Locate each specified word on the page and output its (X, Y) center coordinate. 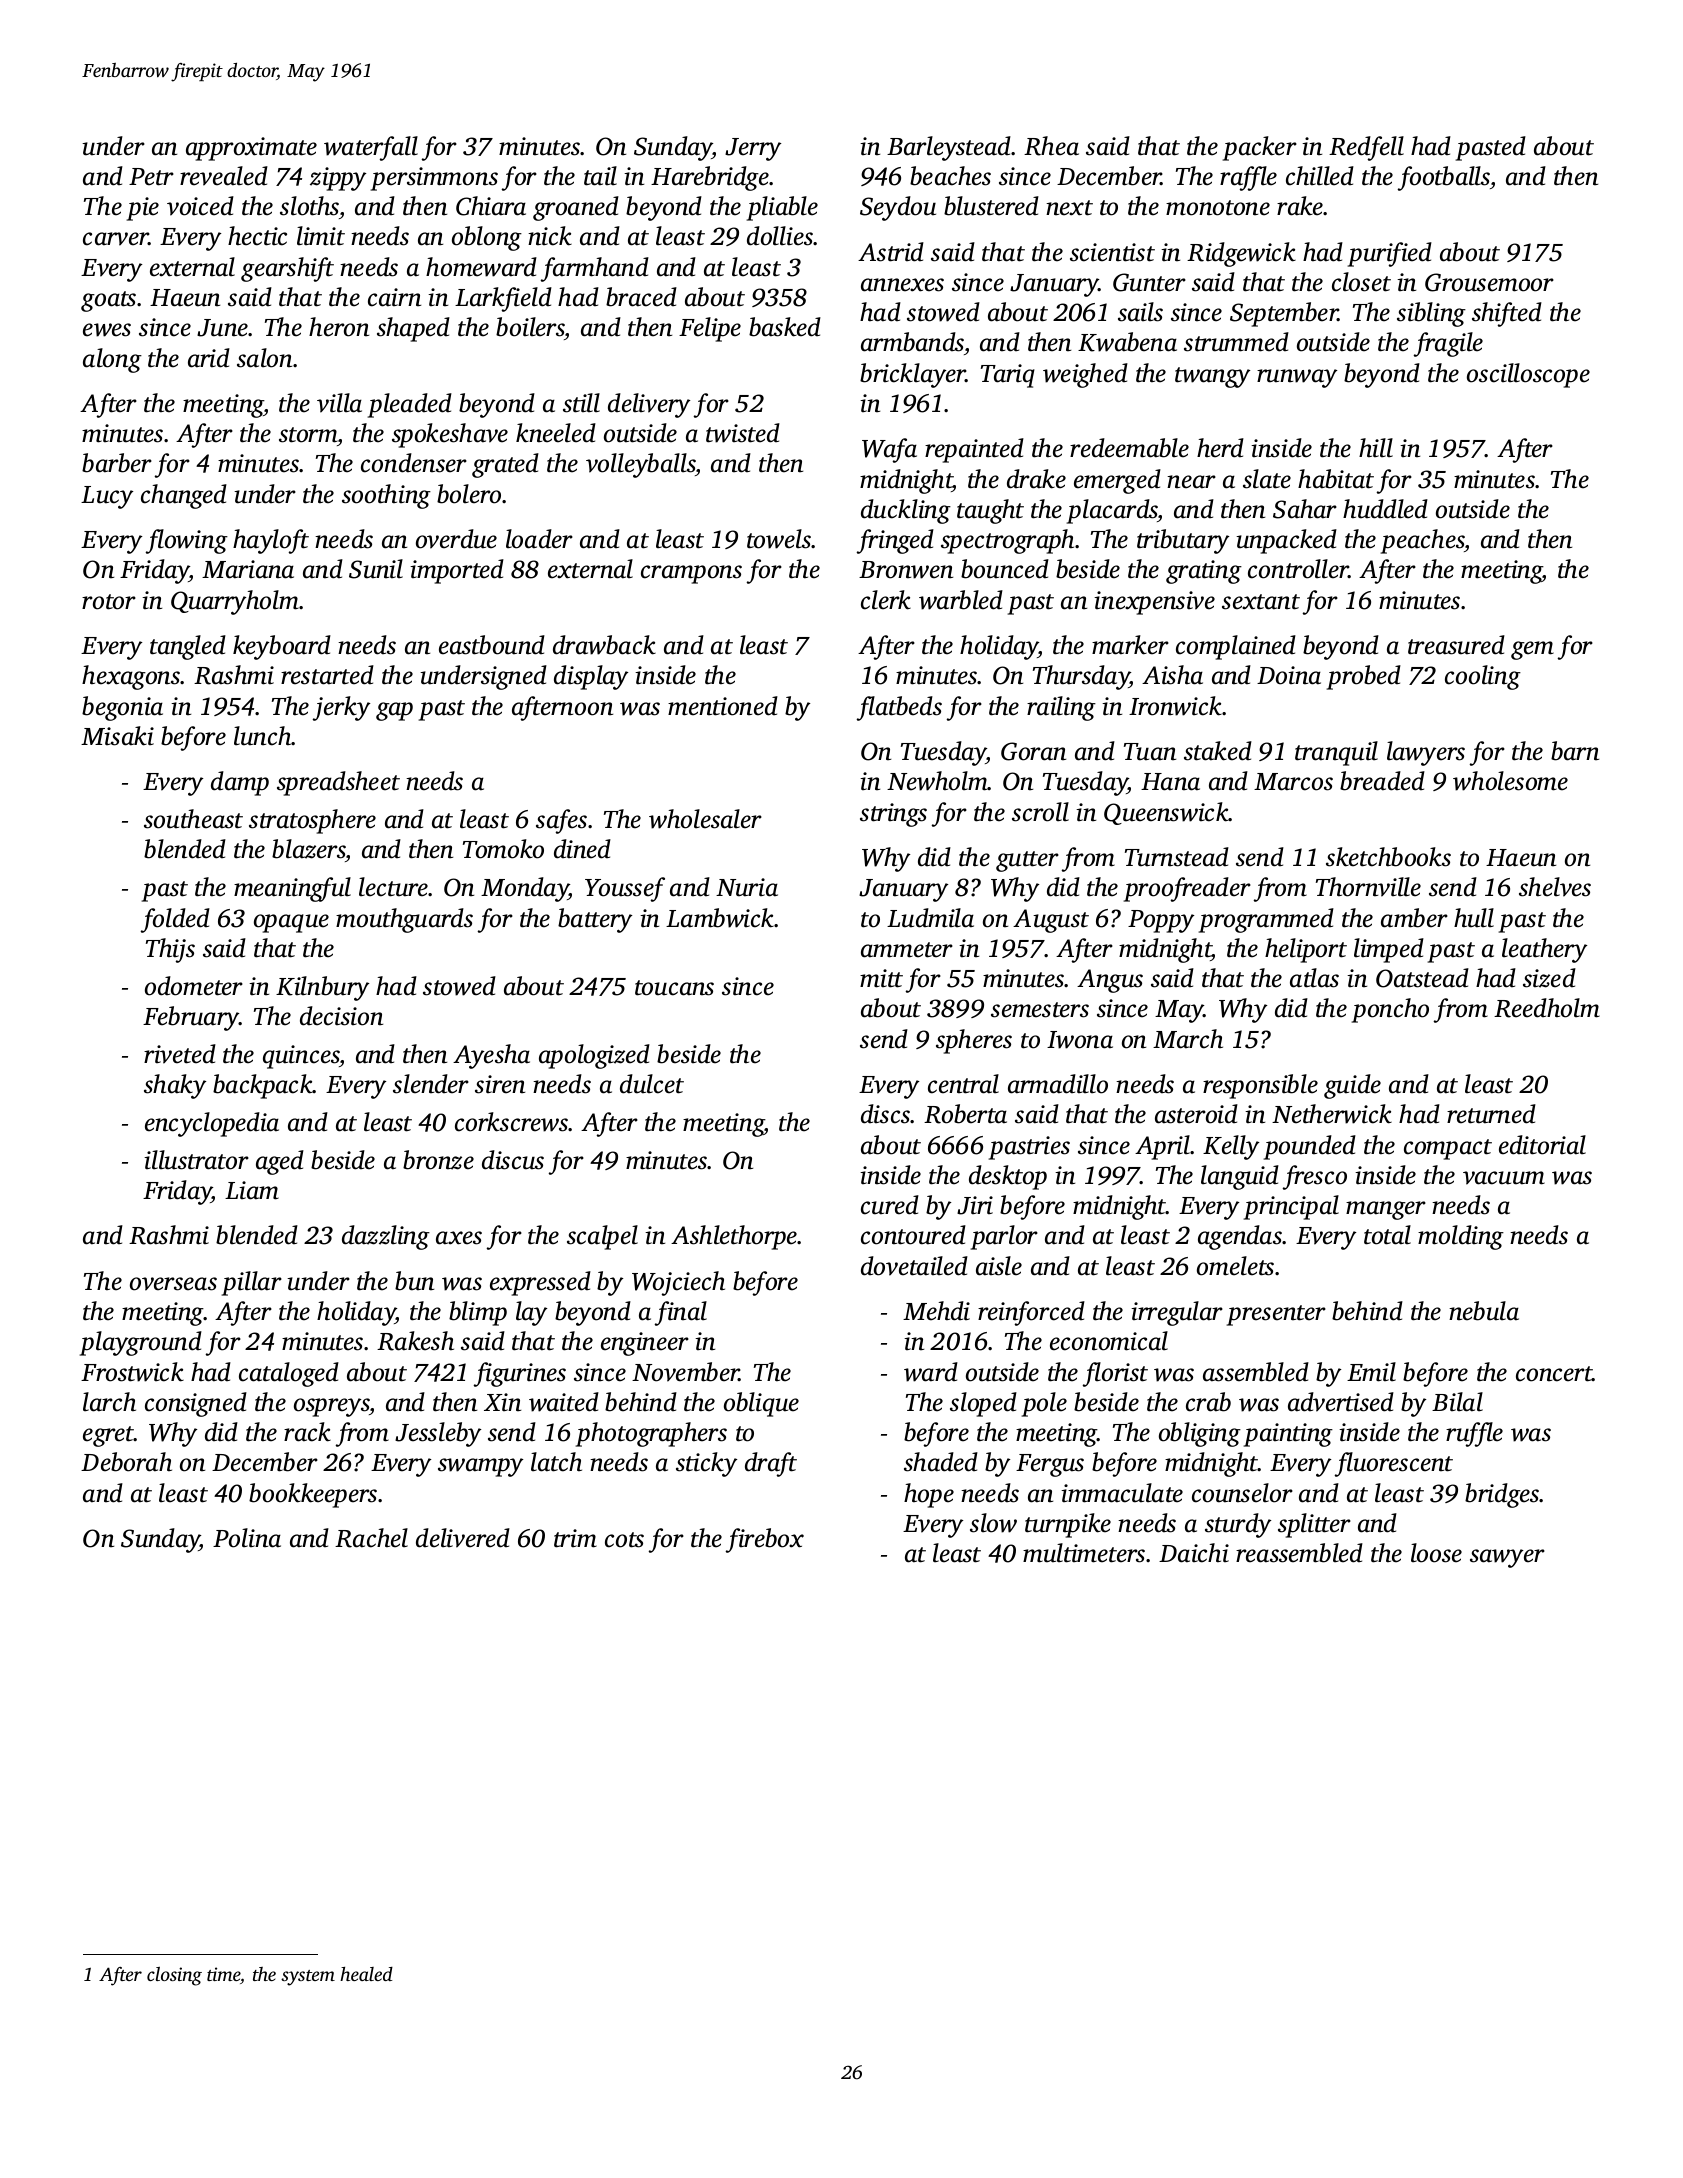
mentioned (723, 706)
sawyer (1507, 1558)
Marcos (1293, 782)
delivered (463, 1538)
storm (308, 435)
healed (366, 1974)
